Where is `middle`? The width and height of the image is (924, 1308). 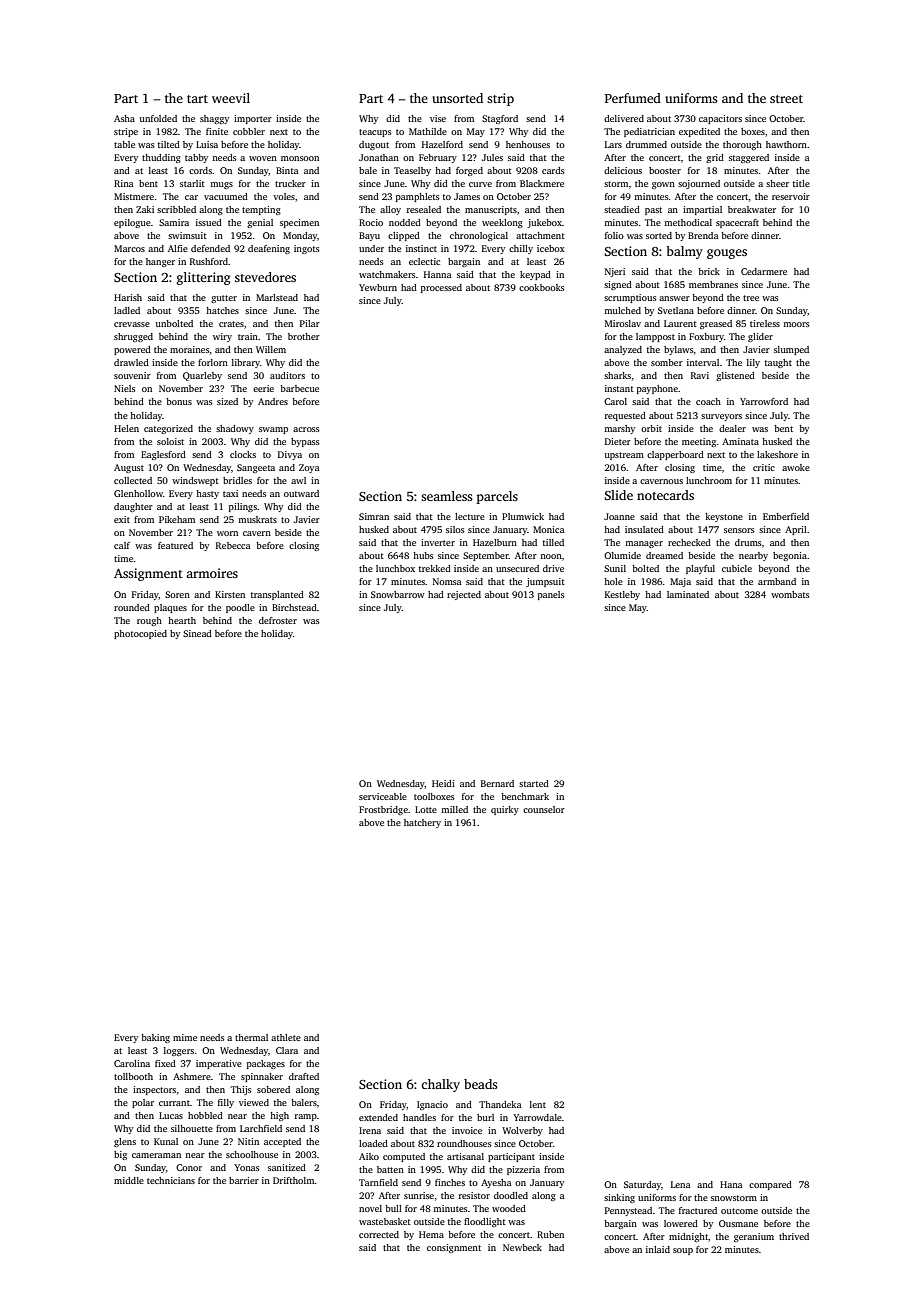 middle is located at coordinates (129, 1180).
